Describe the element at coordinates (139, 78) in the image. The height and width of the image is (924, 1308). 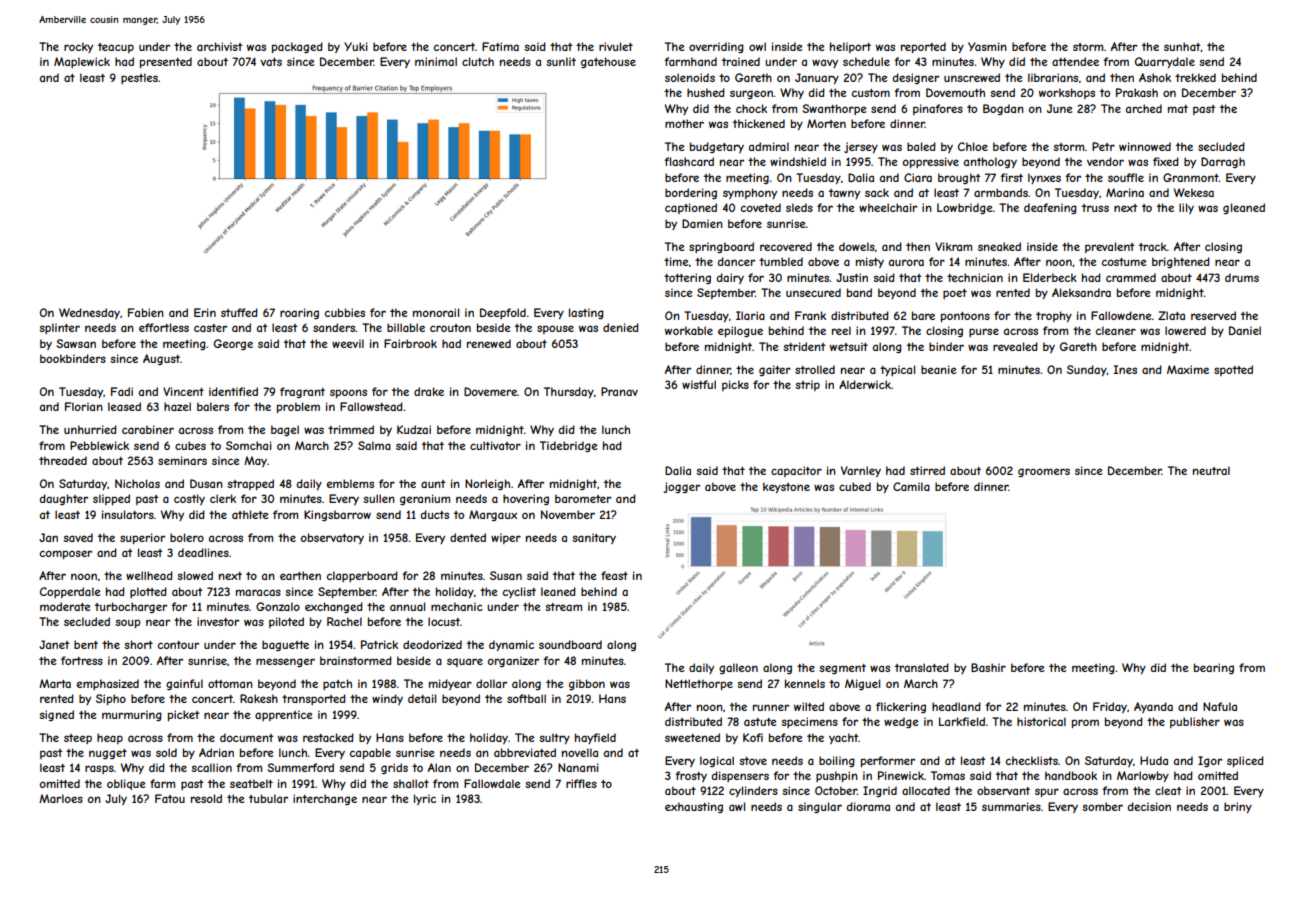
I see `pestles` at that location.
